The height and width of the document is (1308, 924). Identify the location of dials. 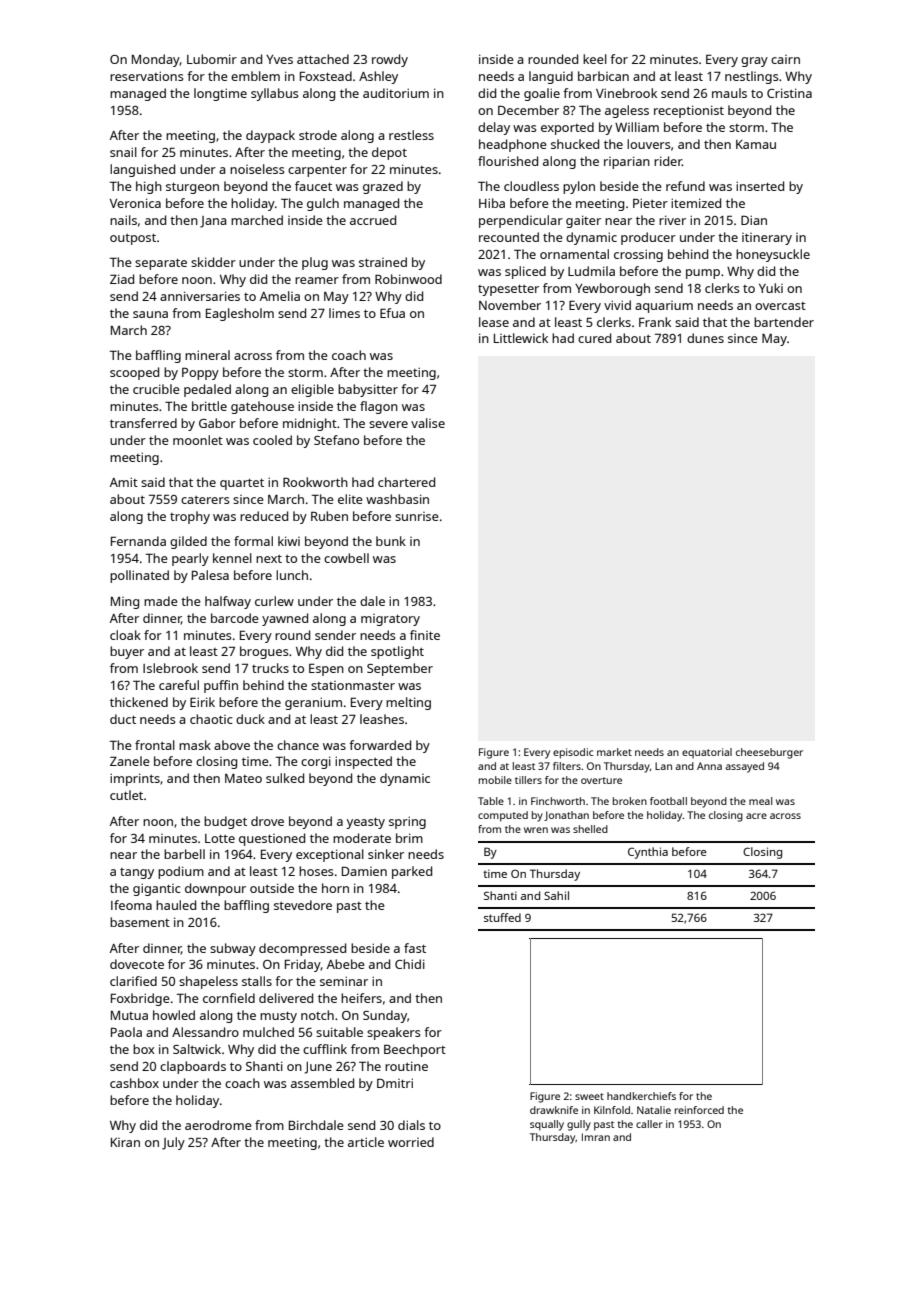
(411, 1125).
